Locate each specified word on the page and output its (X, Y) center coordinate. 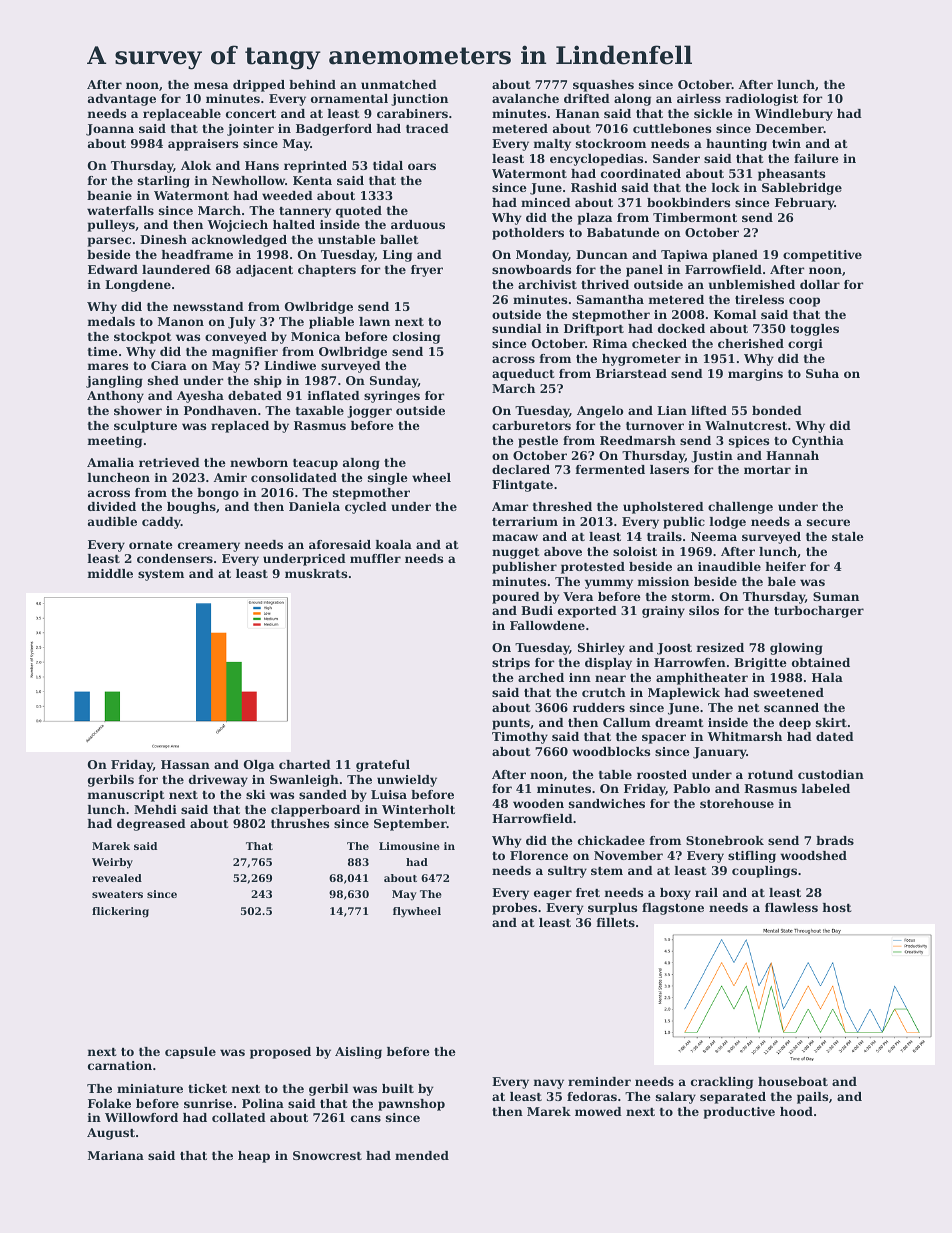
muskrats (316, 573)
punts (511, 724)
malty (552, 145)
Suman (836, 596)
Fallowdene (547, 625)
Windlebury (793, 115)
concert (251, 114)
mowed (598, 1111)
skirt (831, 722)
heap (254, 1157)
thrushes (300, 823)
